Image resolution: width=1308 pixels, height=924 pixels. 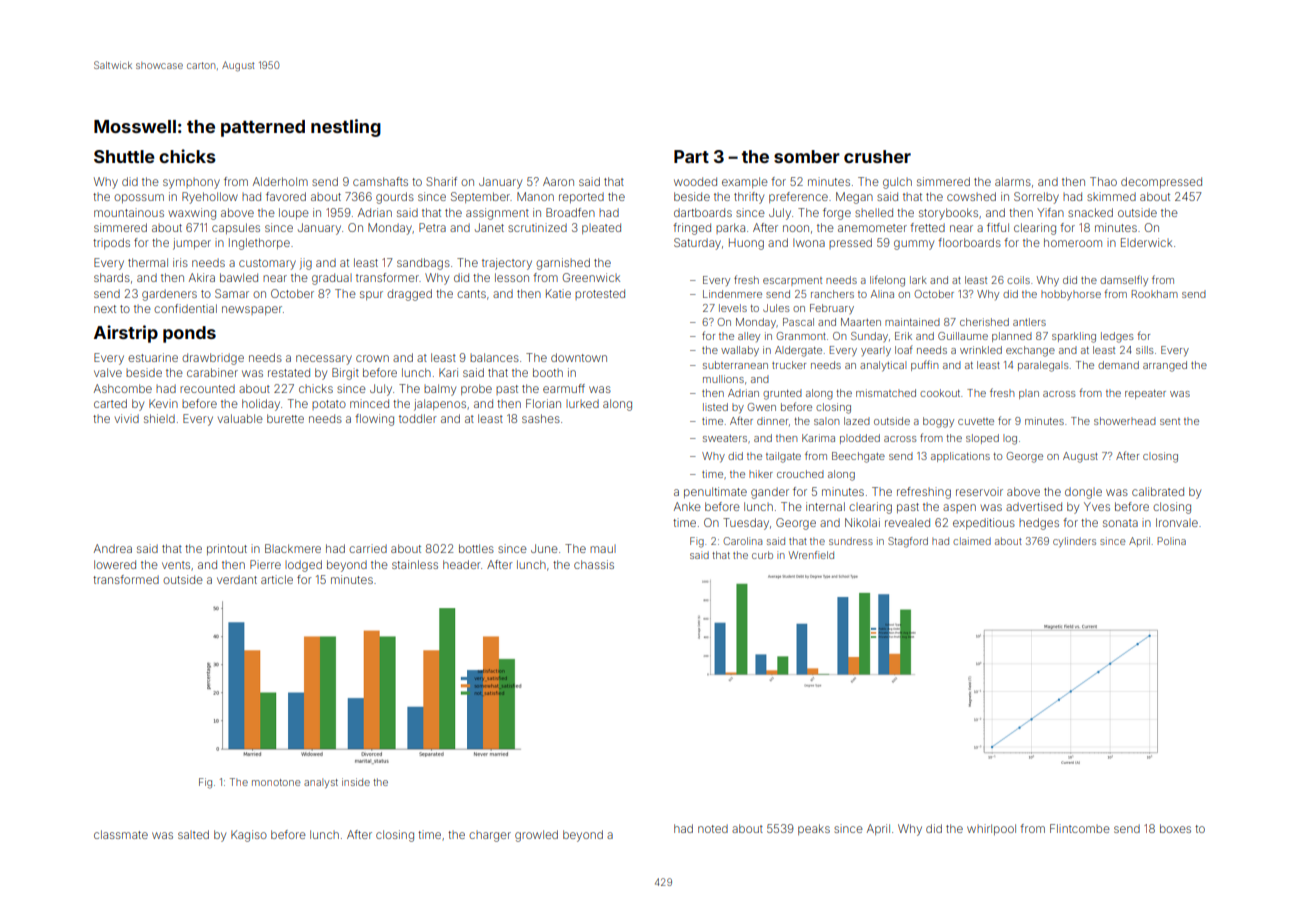 I want to click on Kagiso, so click(x=249, y=836).
